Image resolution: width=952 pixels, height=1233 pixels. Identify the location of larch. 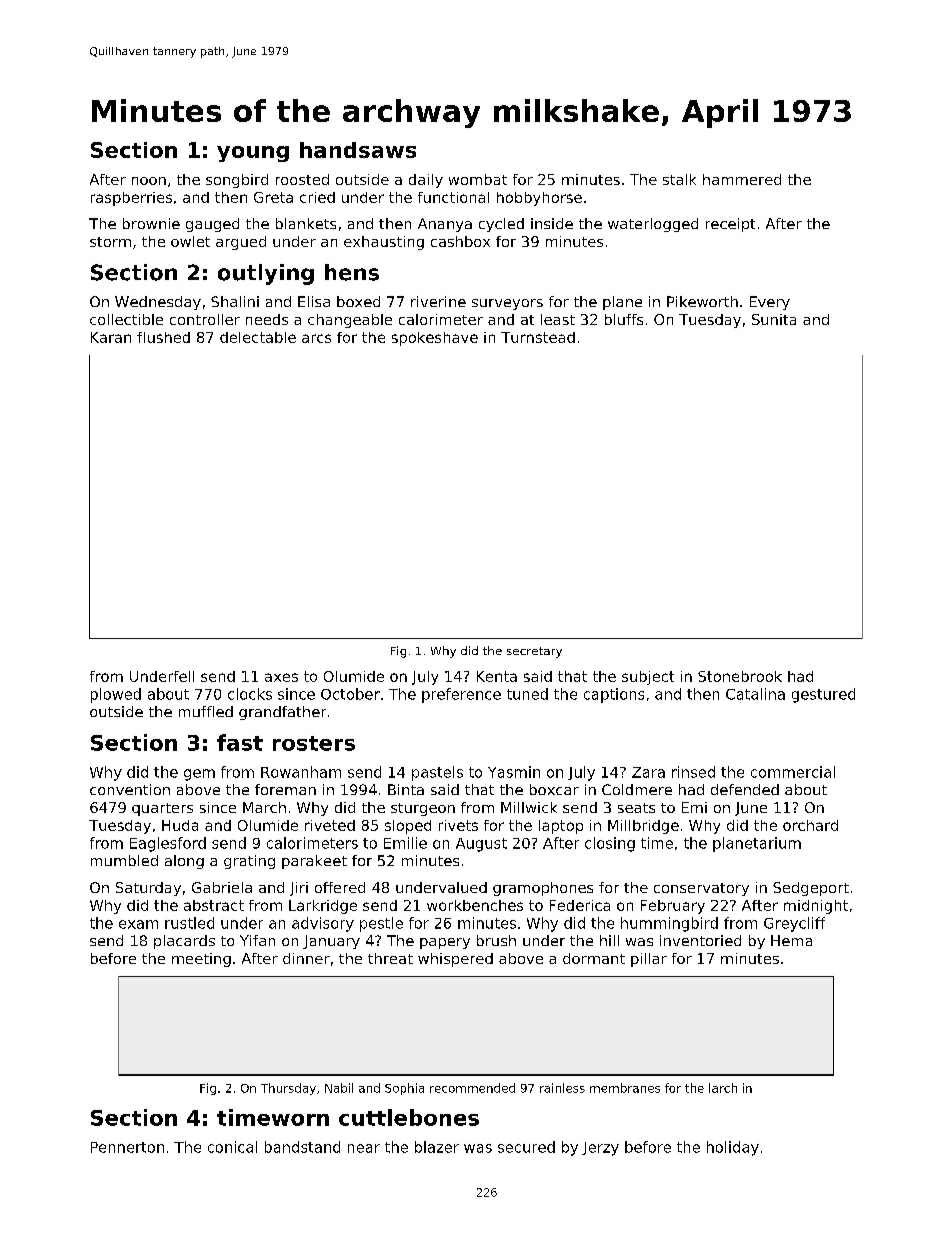
(723, 1088).
